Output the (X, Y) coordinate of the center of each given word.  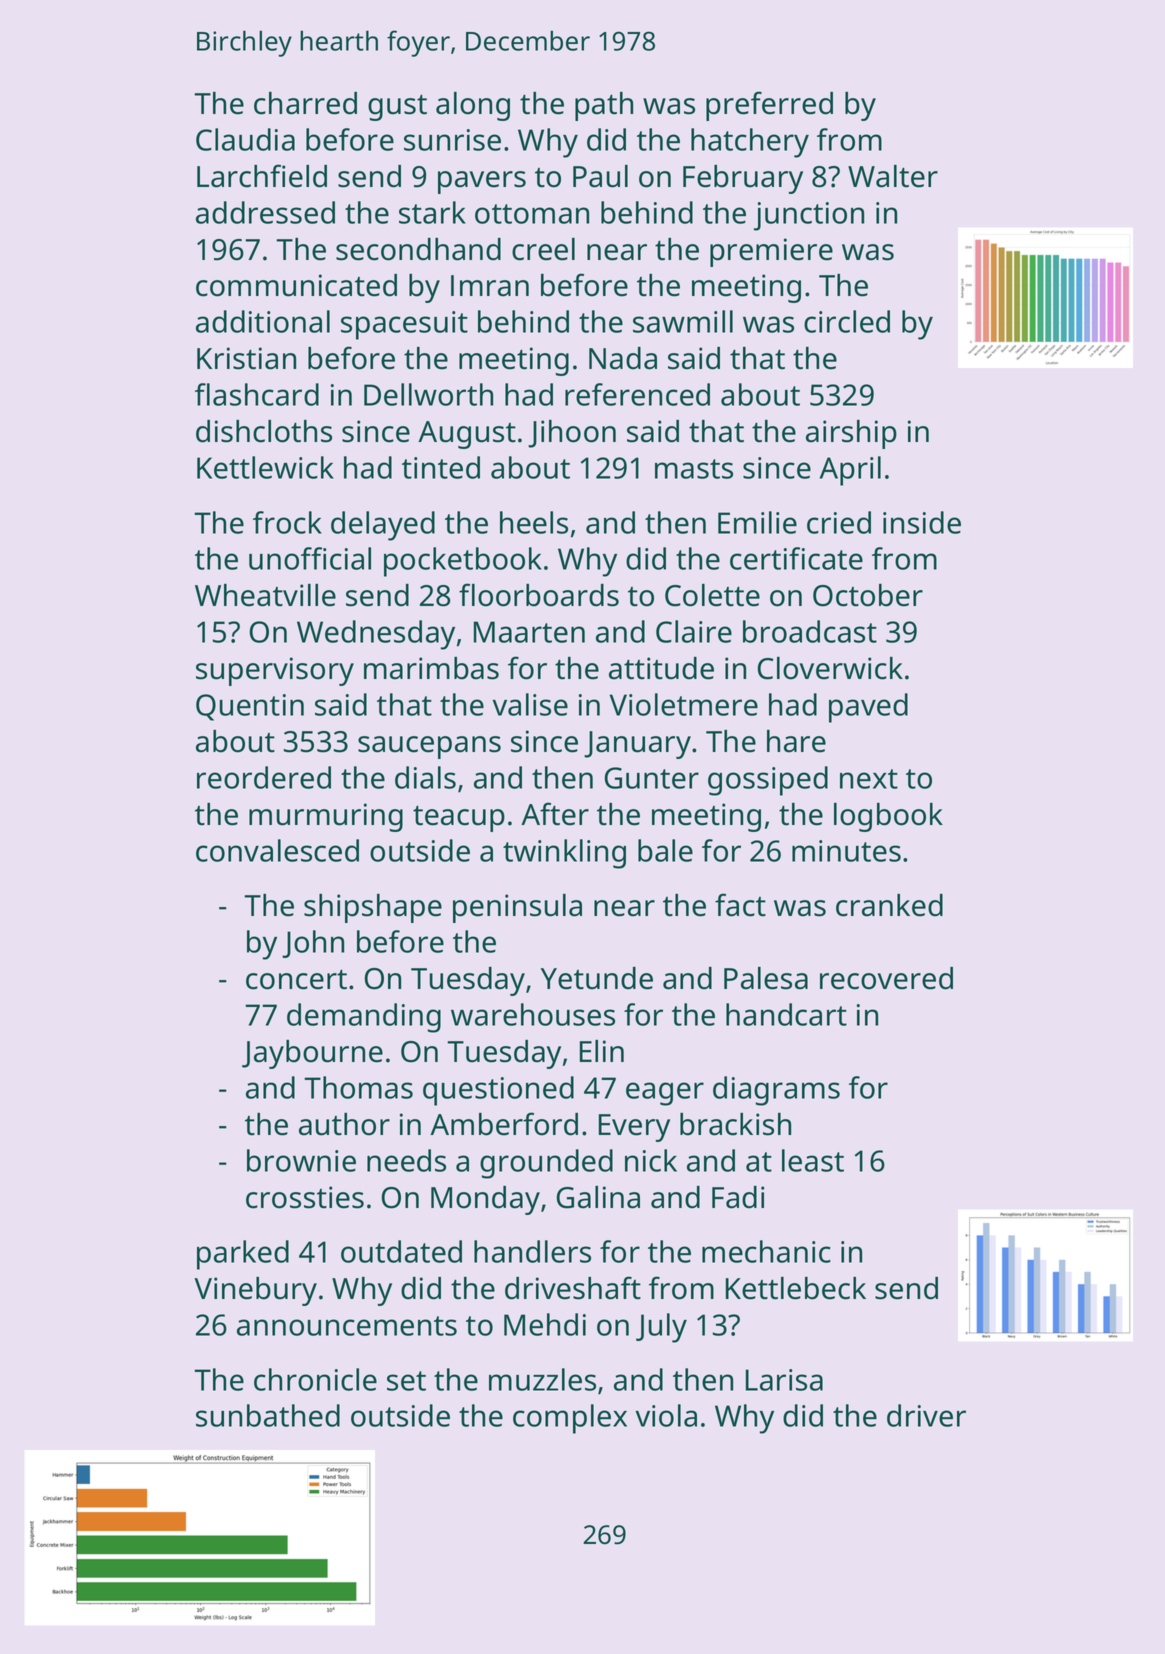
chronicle (315, 1379)
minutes (846, 851)
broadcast (810, 631)
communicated (296, 285)
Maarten (529, 632)
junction (809, 216)
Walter (893, 176)
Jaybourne (312, 1054)
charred (305, 103)
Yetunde (597, 978)
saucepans (429, 747)
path (604, 106)
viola (666, 1415)
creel (543, 249)
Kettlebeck (796, 1288)
